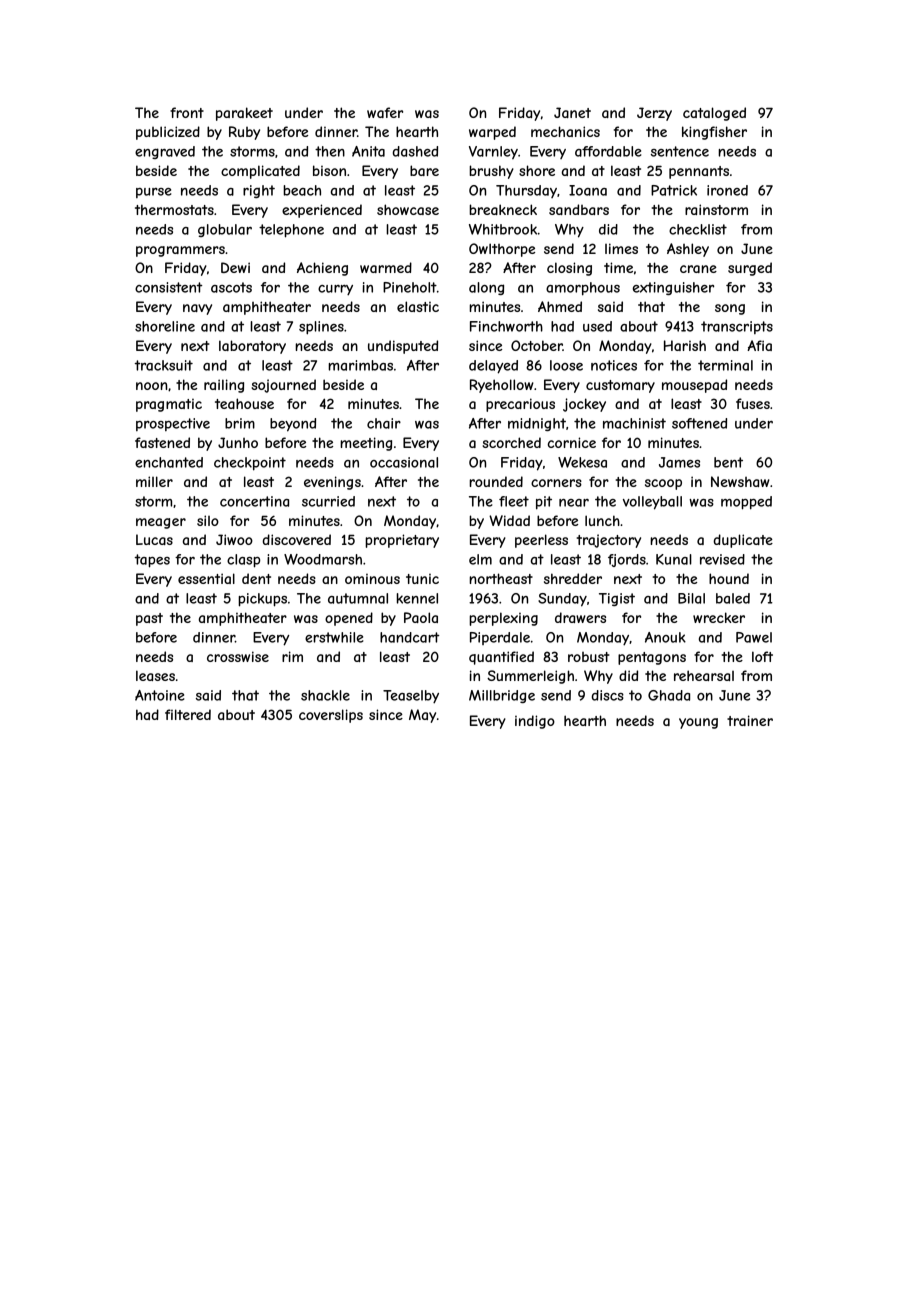 The width and height of the image is (908, 1316). I want to click on young, so click(698, 723).
